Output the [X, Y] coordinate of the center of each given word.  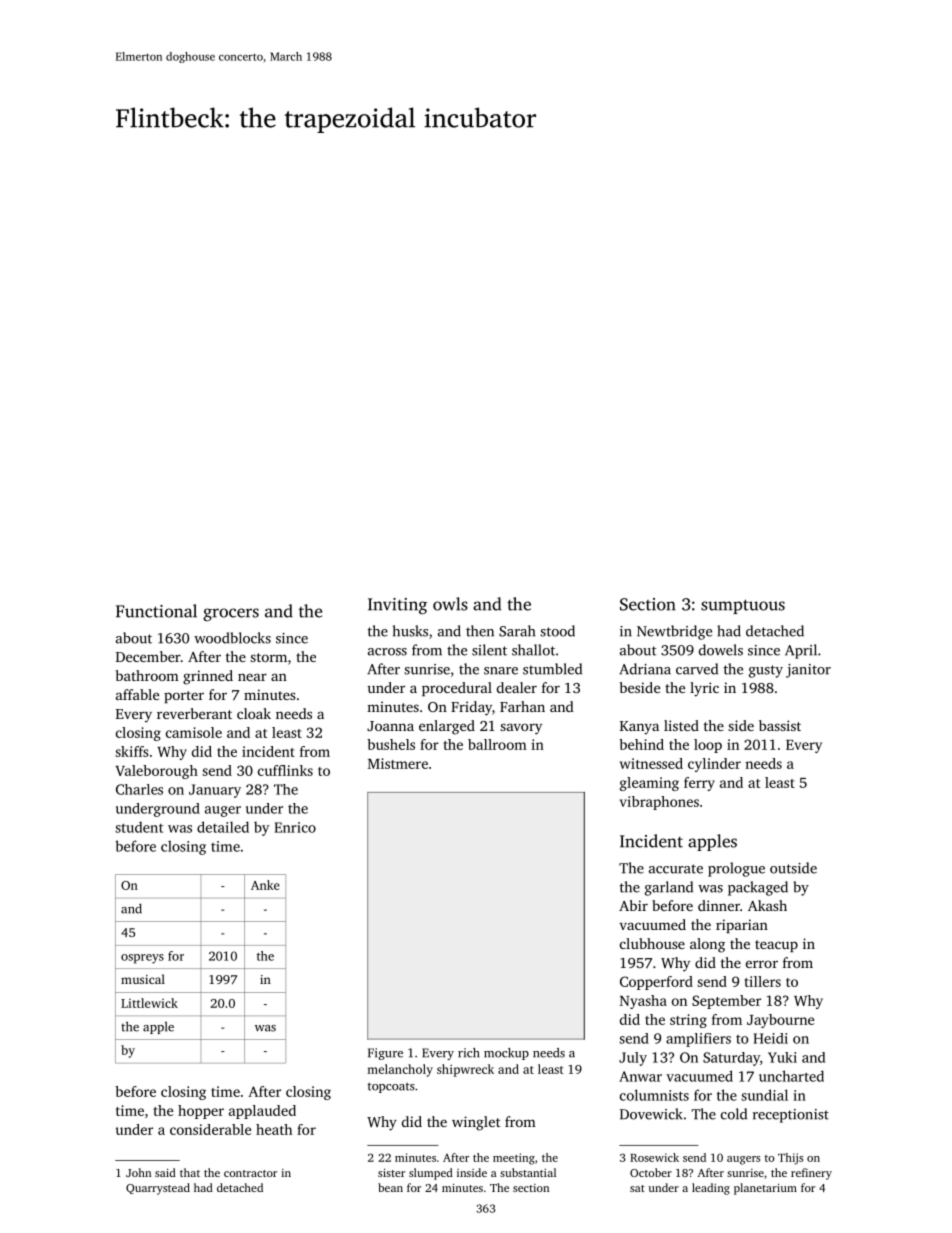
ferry [699, 784]
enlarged [447, 727]
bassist [780, 725]
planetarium [765, 1189]
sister [391, 1172]
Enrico [295, 827]
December [148, 656]
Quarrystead [158, 1189]
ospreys [142, 959]
